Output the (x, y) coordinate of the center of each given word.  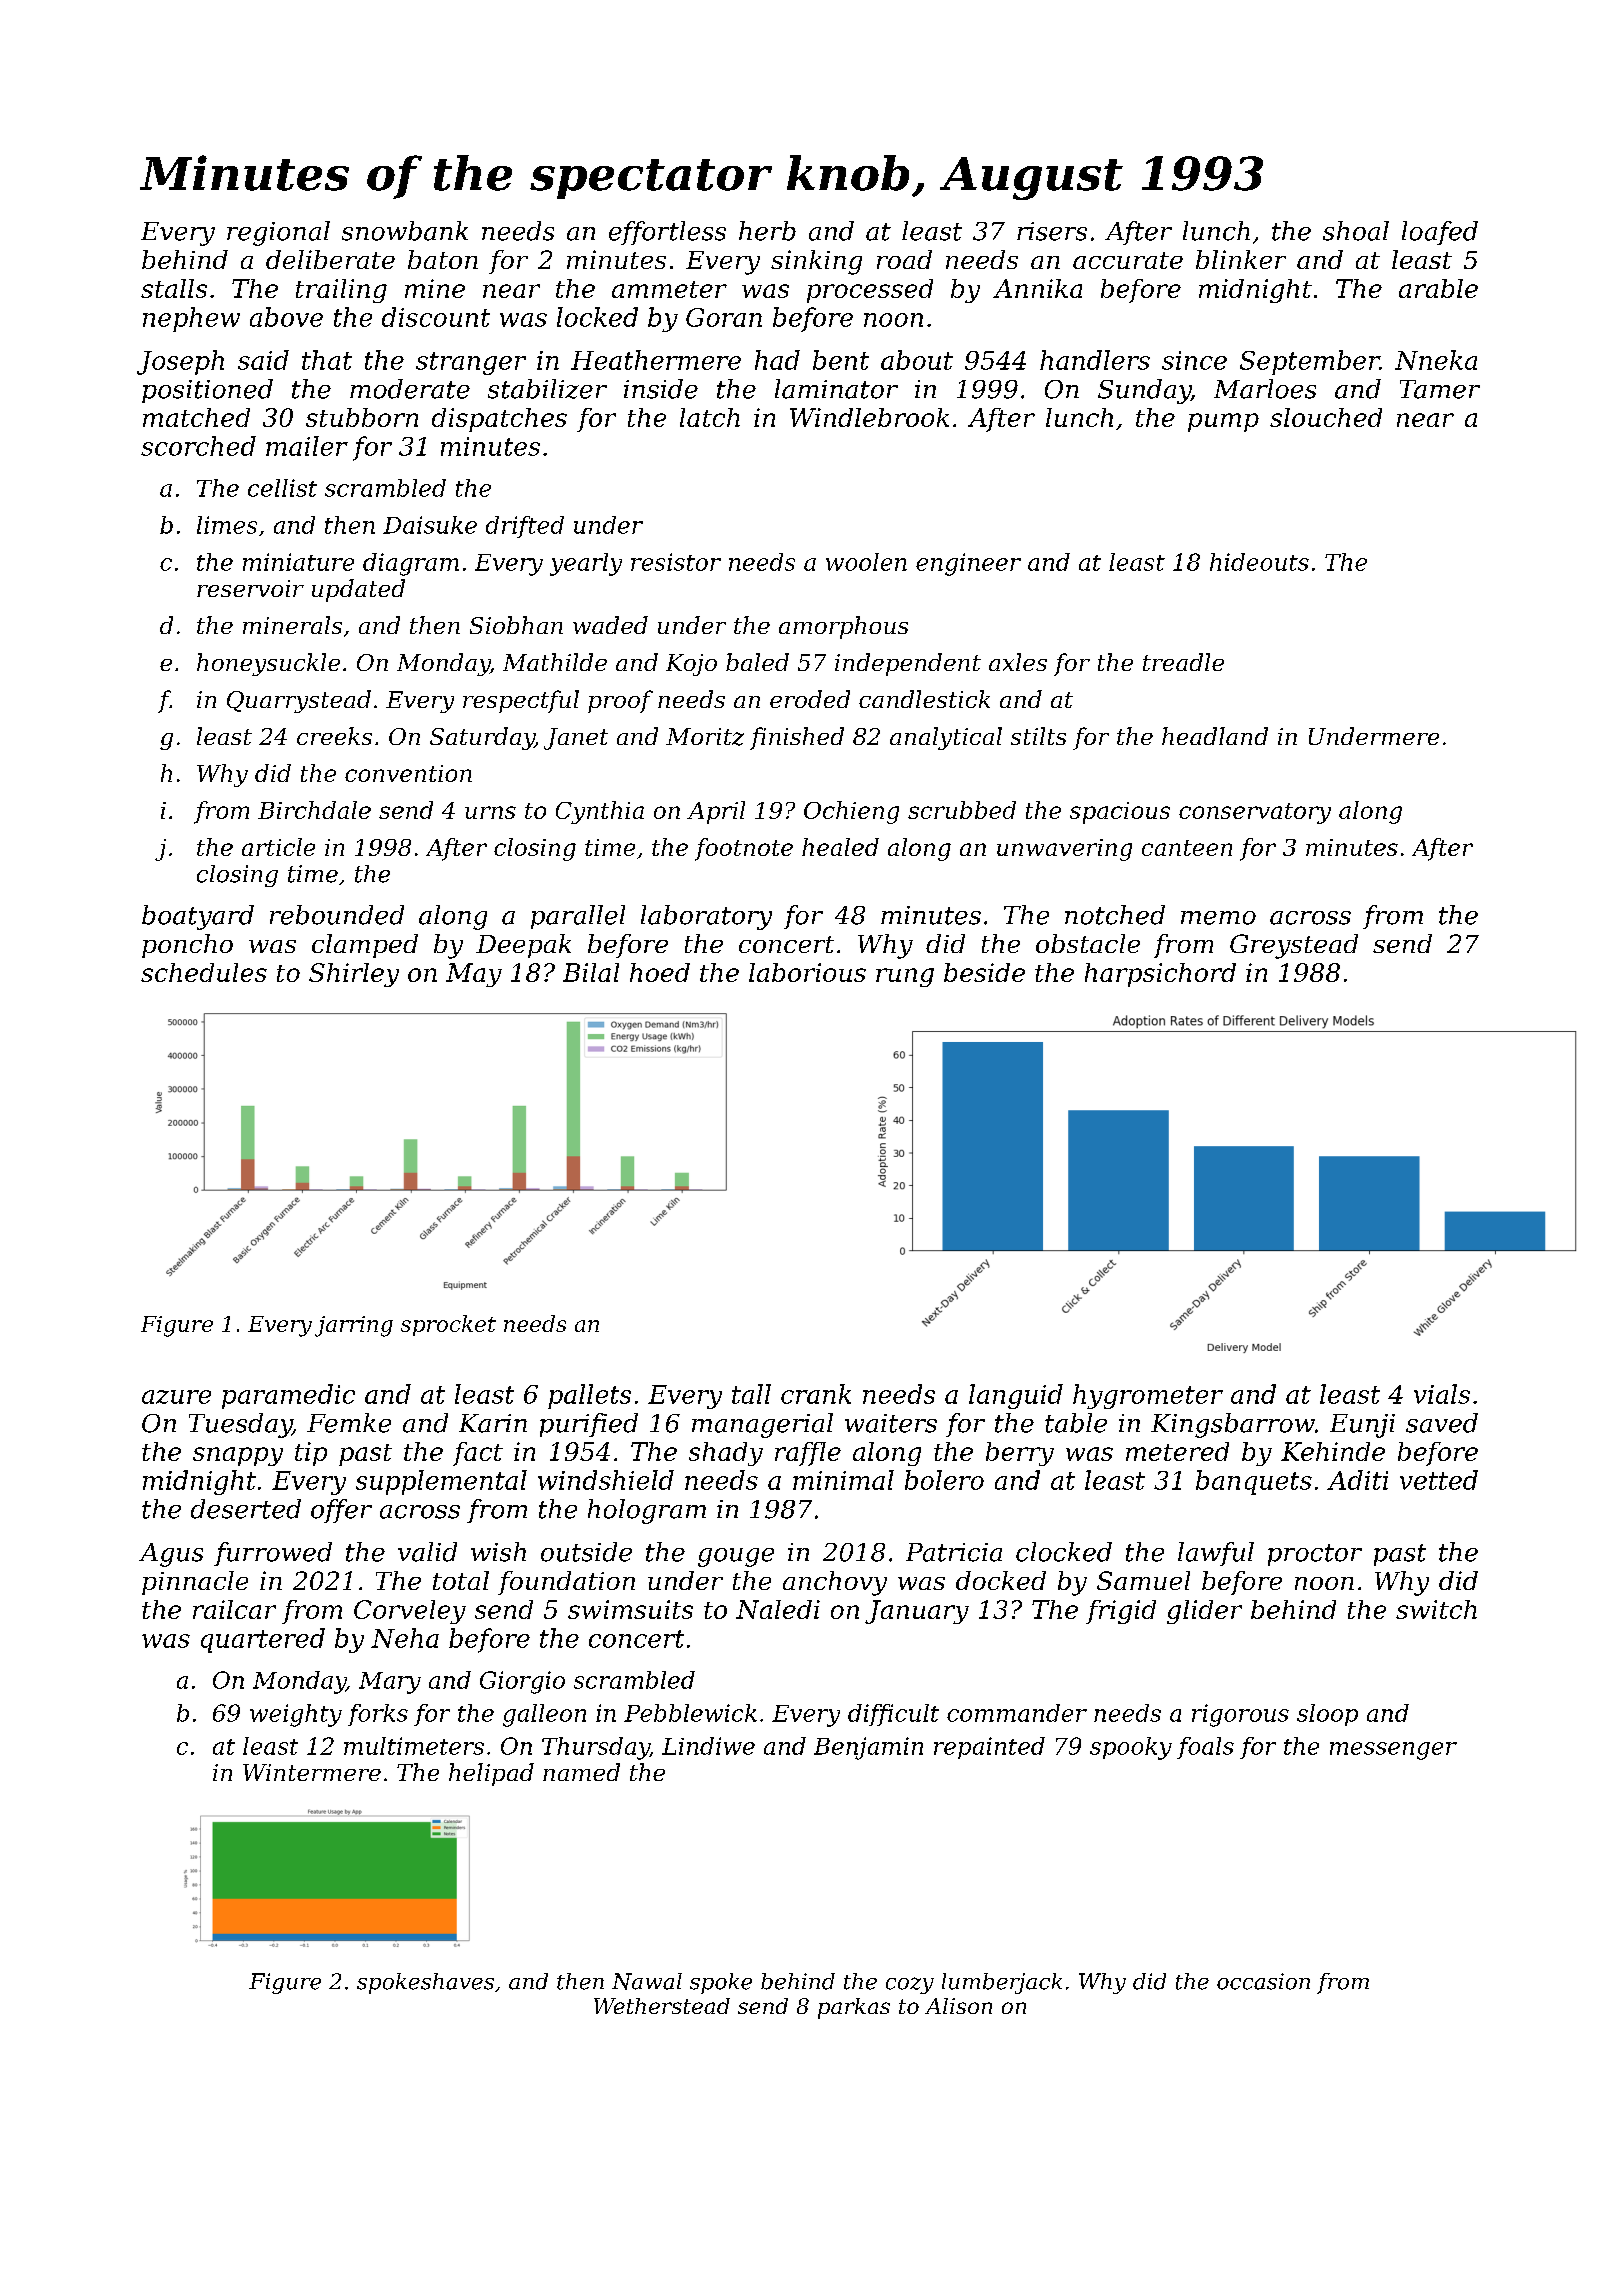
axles (1018, 662)
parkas (854, 2008)
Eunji (1362, 1426)
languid (1016, 1396)
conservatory (1255, 813)
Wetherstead (662, 2006)
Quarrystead (299, 701)
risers (1052, 231)
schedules (204, 972)
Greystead (1294, 946)
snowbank (405, 231)
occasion (1263, 1981)
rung (905, 977)
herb (767, 231)
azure (176, 1397)
